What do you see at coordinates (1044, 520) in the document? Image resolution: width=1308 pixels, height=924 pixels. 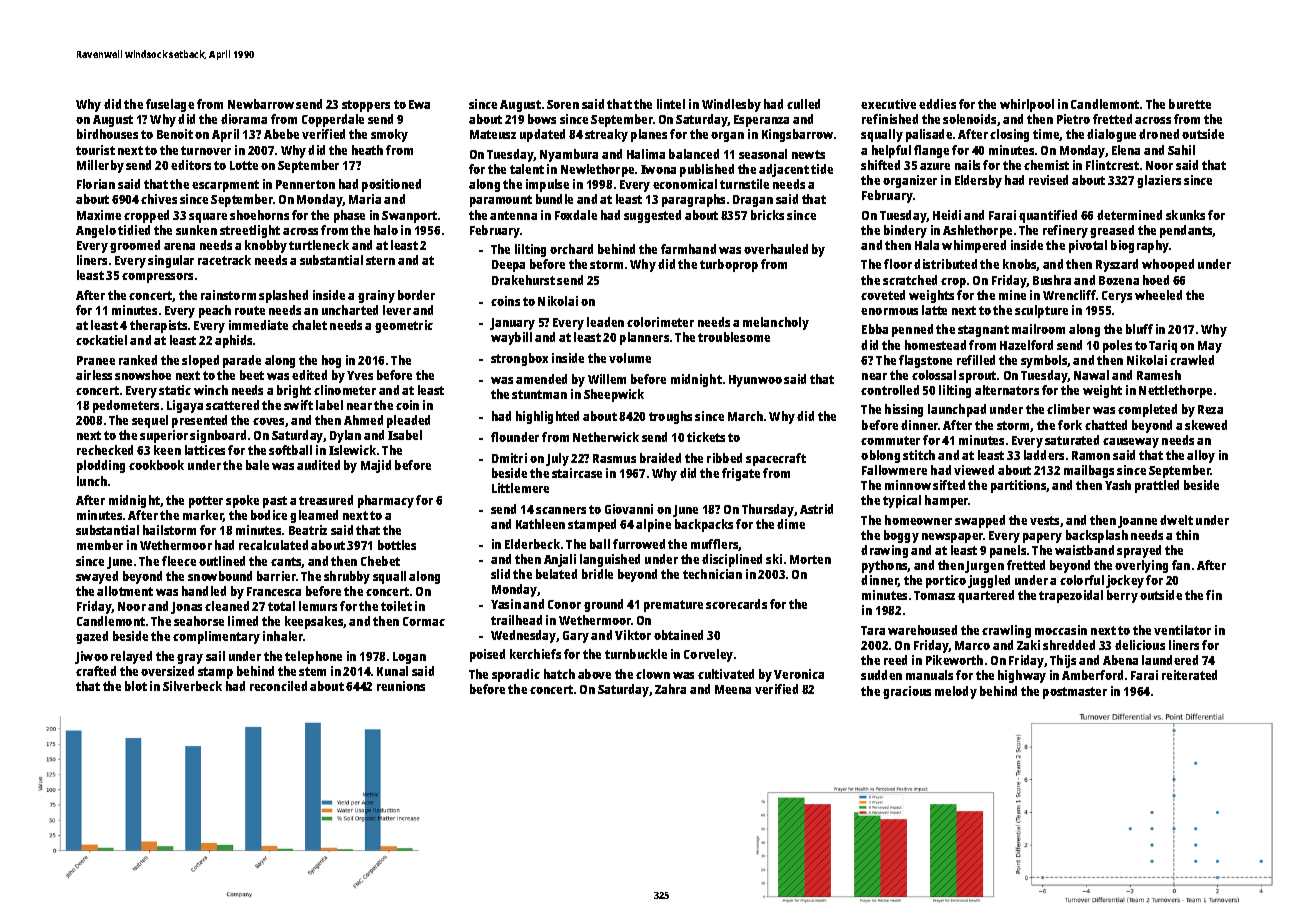 I see `vests` at bounding box center [1044, 520].
